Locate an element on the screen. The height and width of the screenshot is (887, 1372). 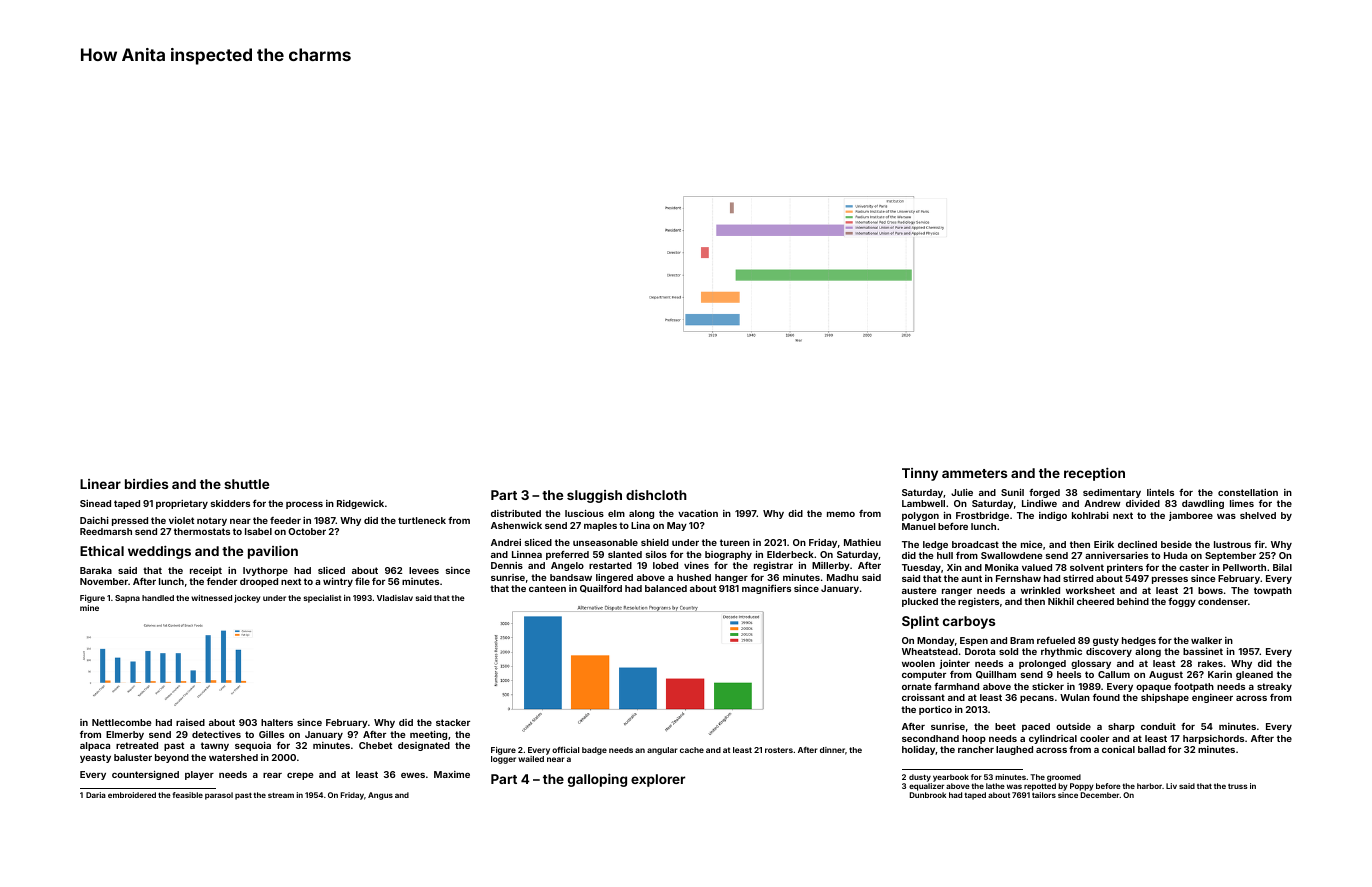
Ivythorpe is located at coordinates (265, 571).
